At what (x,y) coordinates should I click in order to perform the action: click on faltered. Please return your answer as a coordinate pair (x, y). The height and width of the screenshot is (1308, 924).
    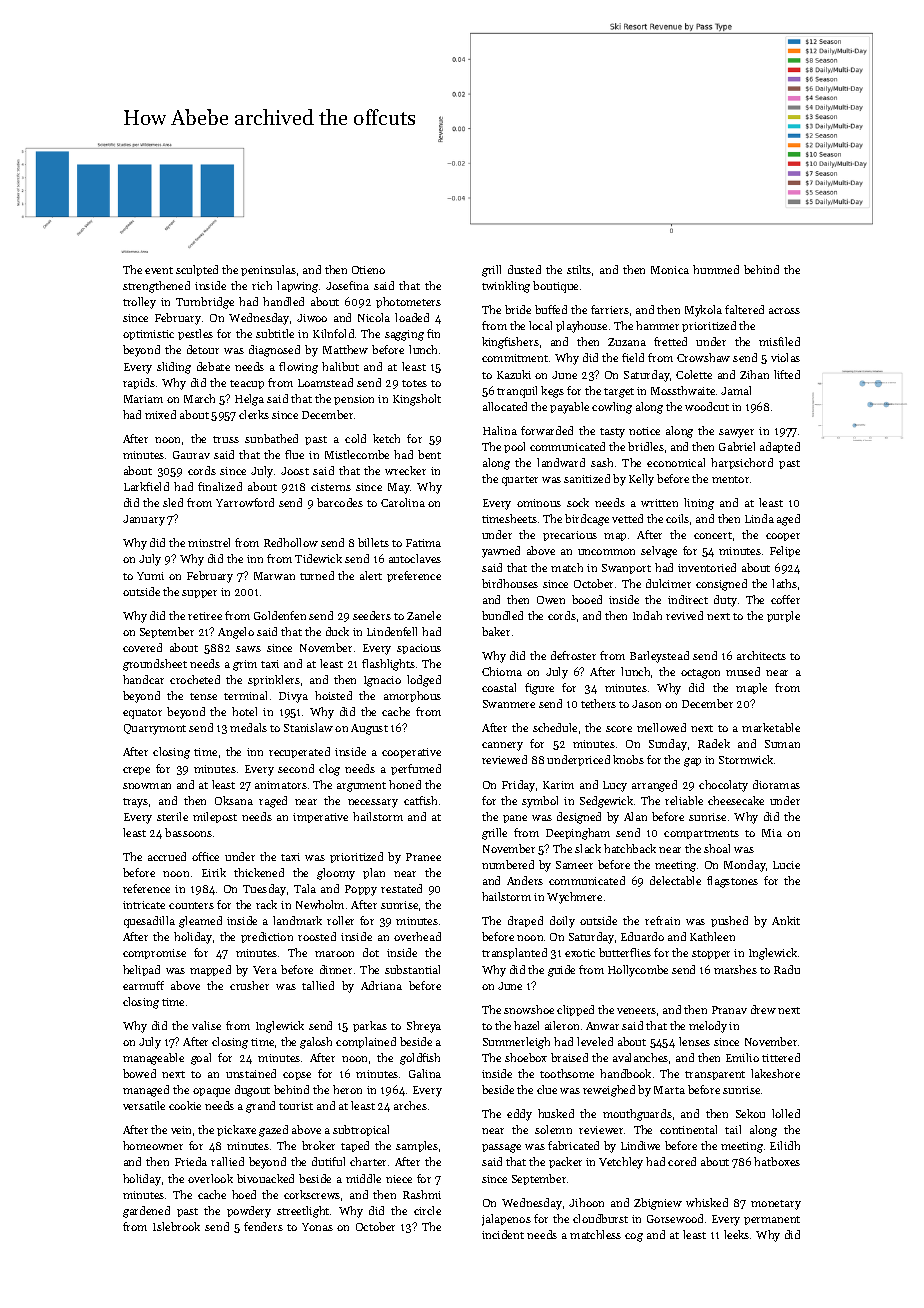
    Looking at the image, I should click on (744, 309).
